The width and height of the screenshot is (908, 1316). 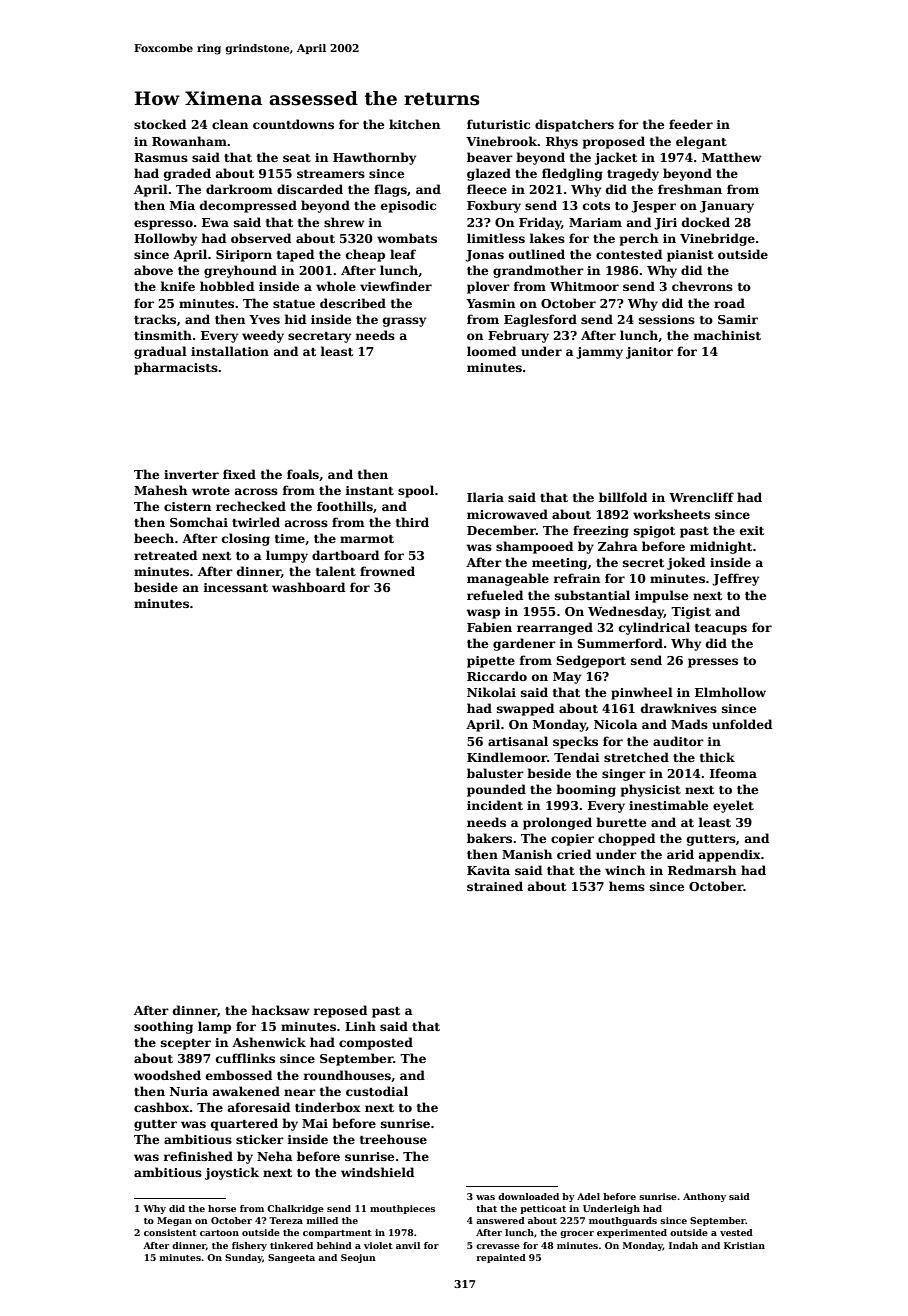 I want to click on jammy, so click(x=599, y=353).
